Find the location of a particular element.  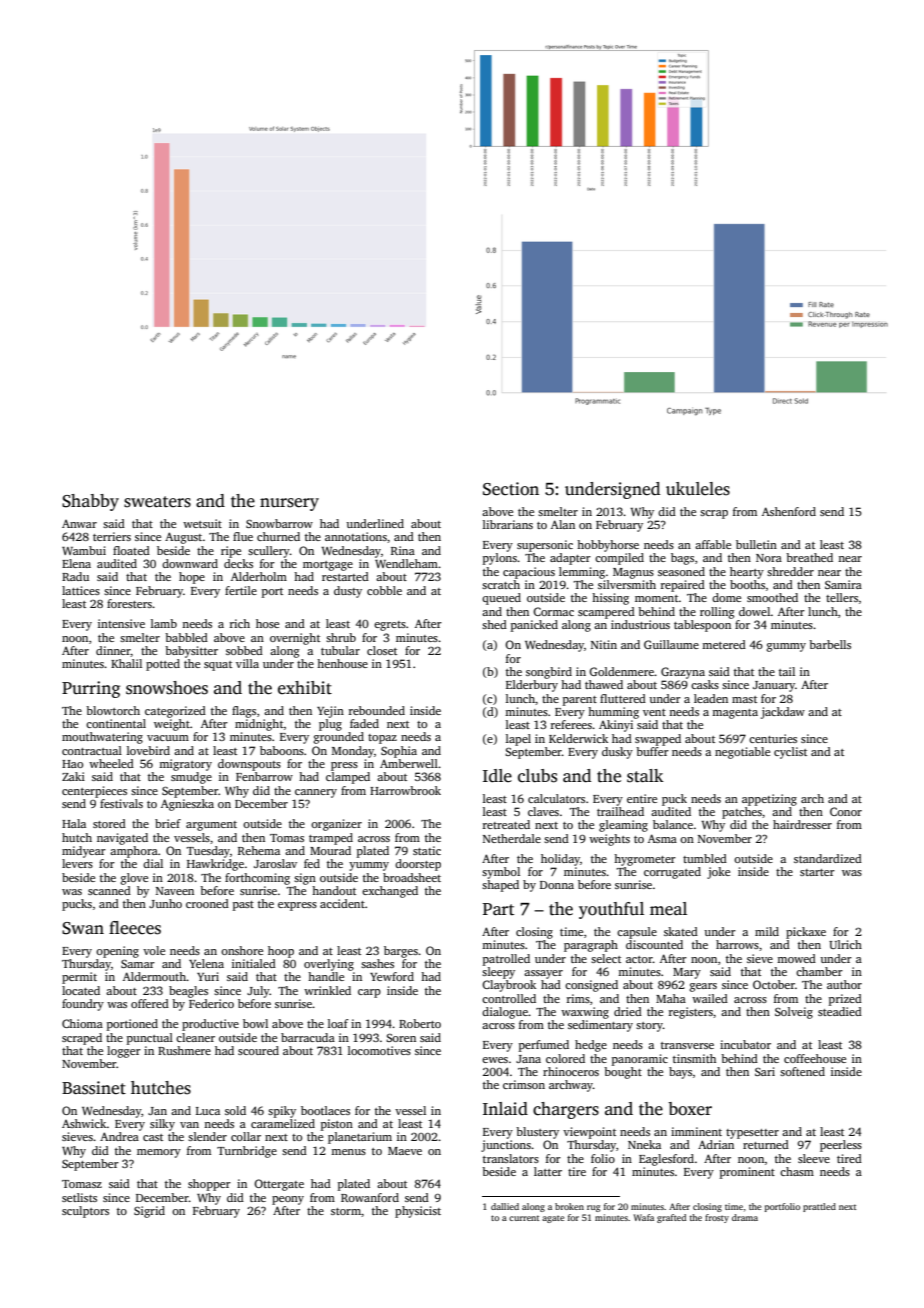

silversmith is located at coordinates (627, 584).
